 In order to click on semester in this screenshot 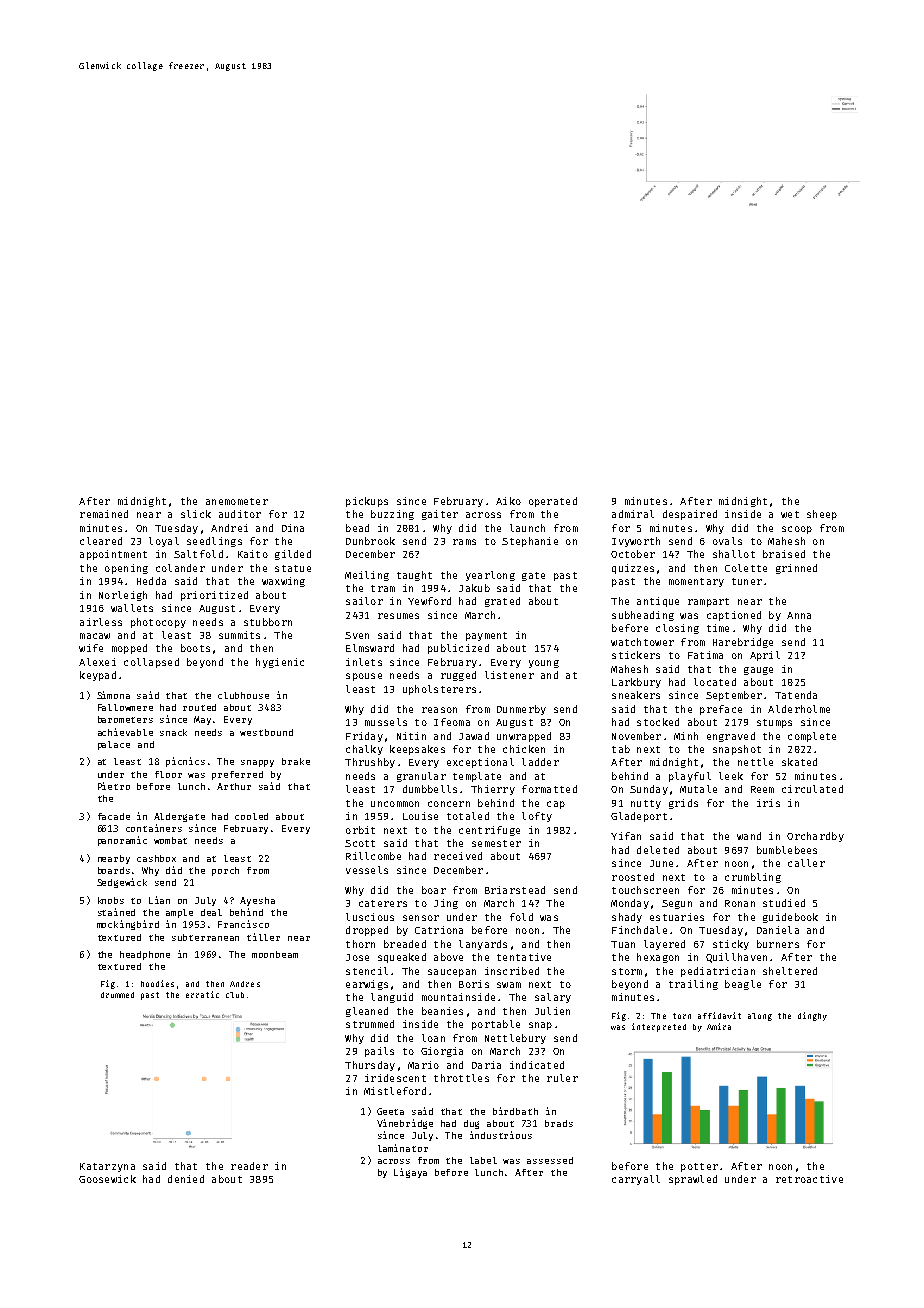, I will do `click(496, 843)`.
